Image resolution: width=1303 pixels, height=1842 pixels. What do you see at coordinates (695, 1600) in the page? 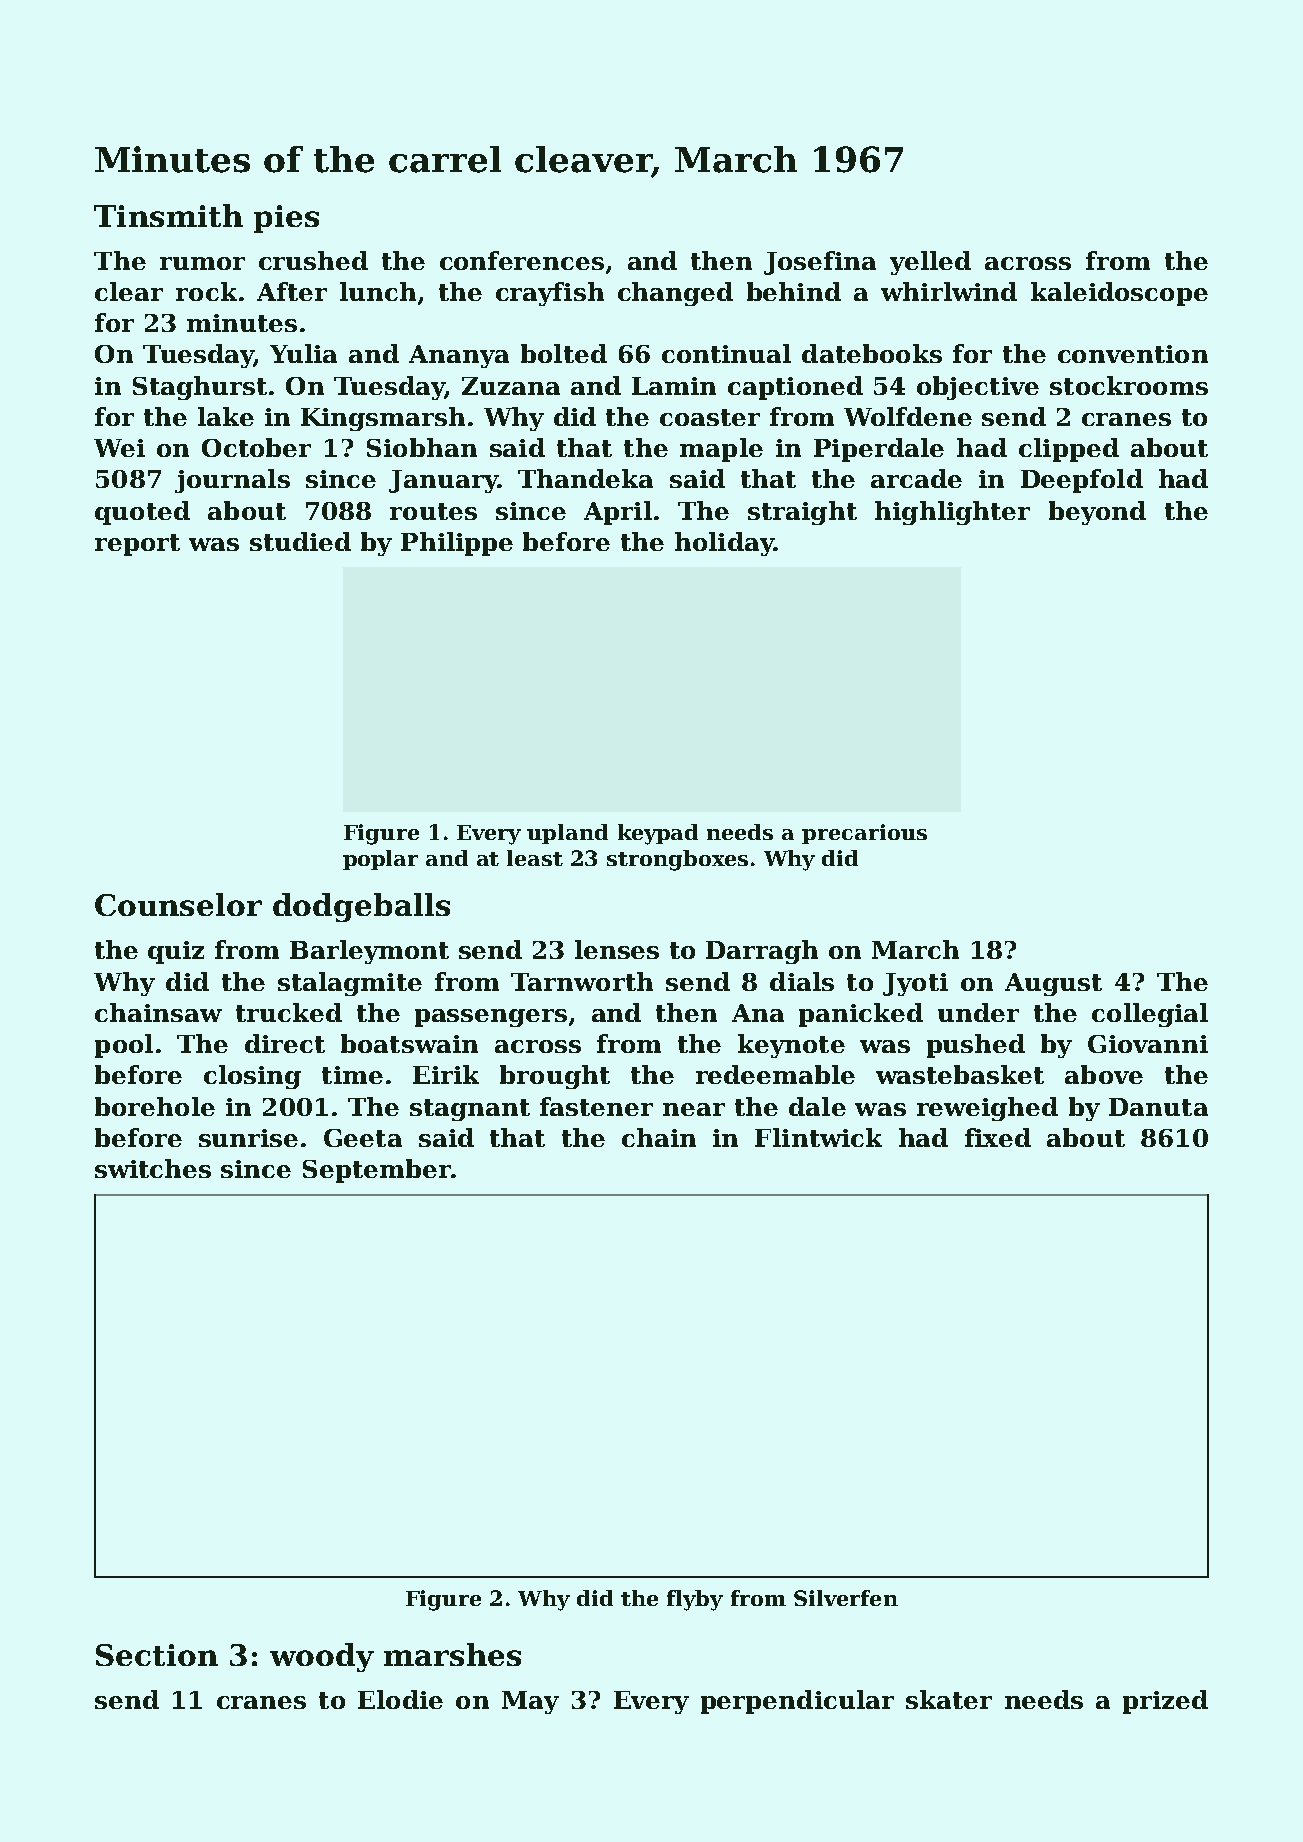
I see `flyby` at bounding box center [695, 1600].
